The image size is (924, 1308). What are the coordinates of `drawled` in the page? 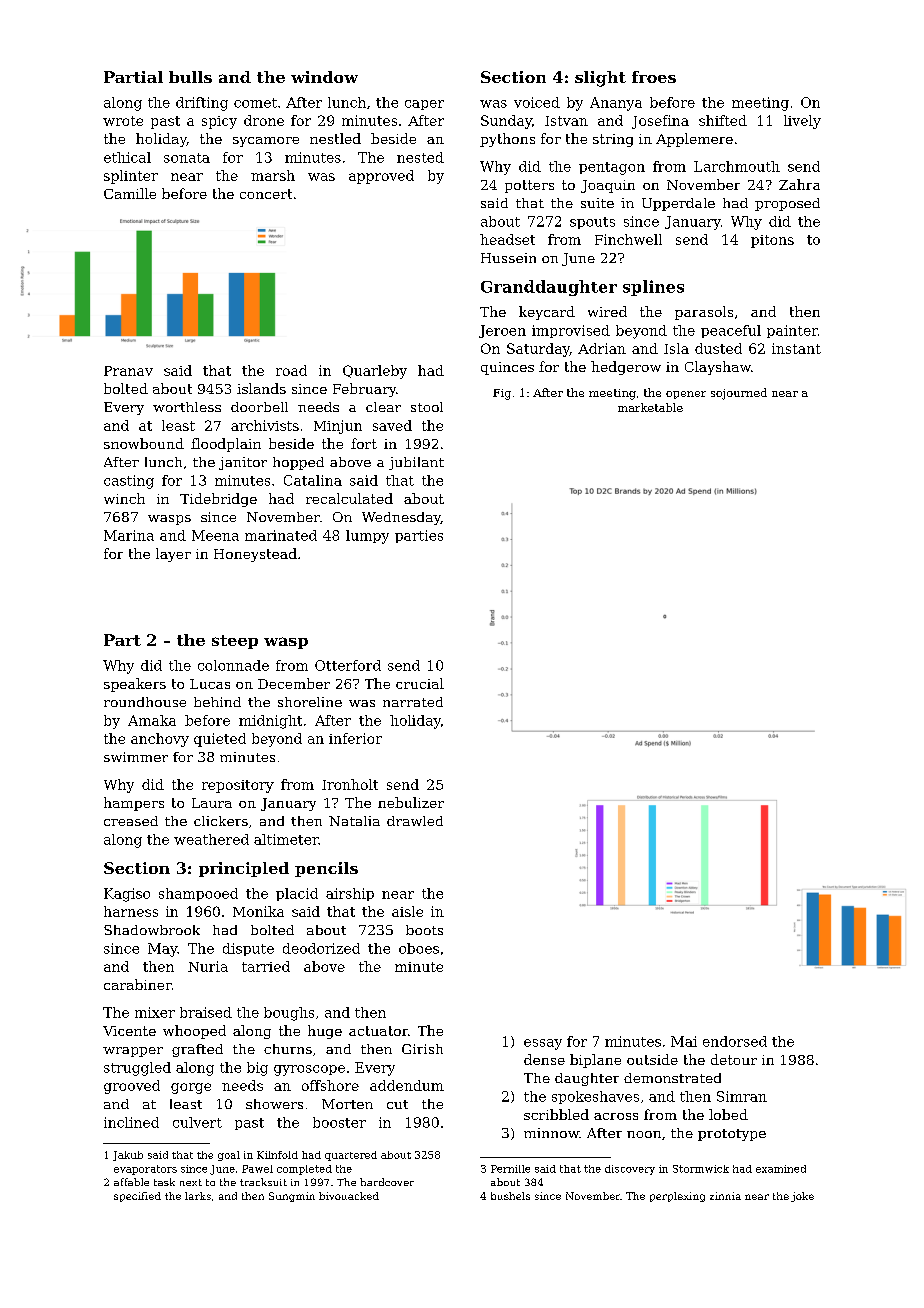 It's located at (415, 821).
